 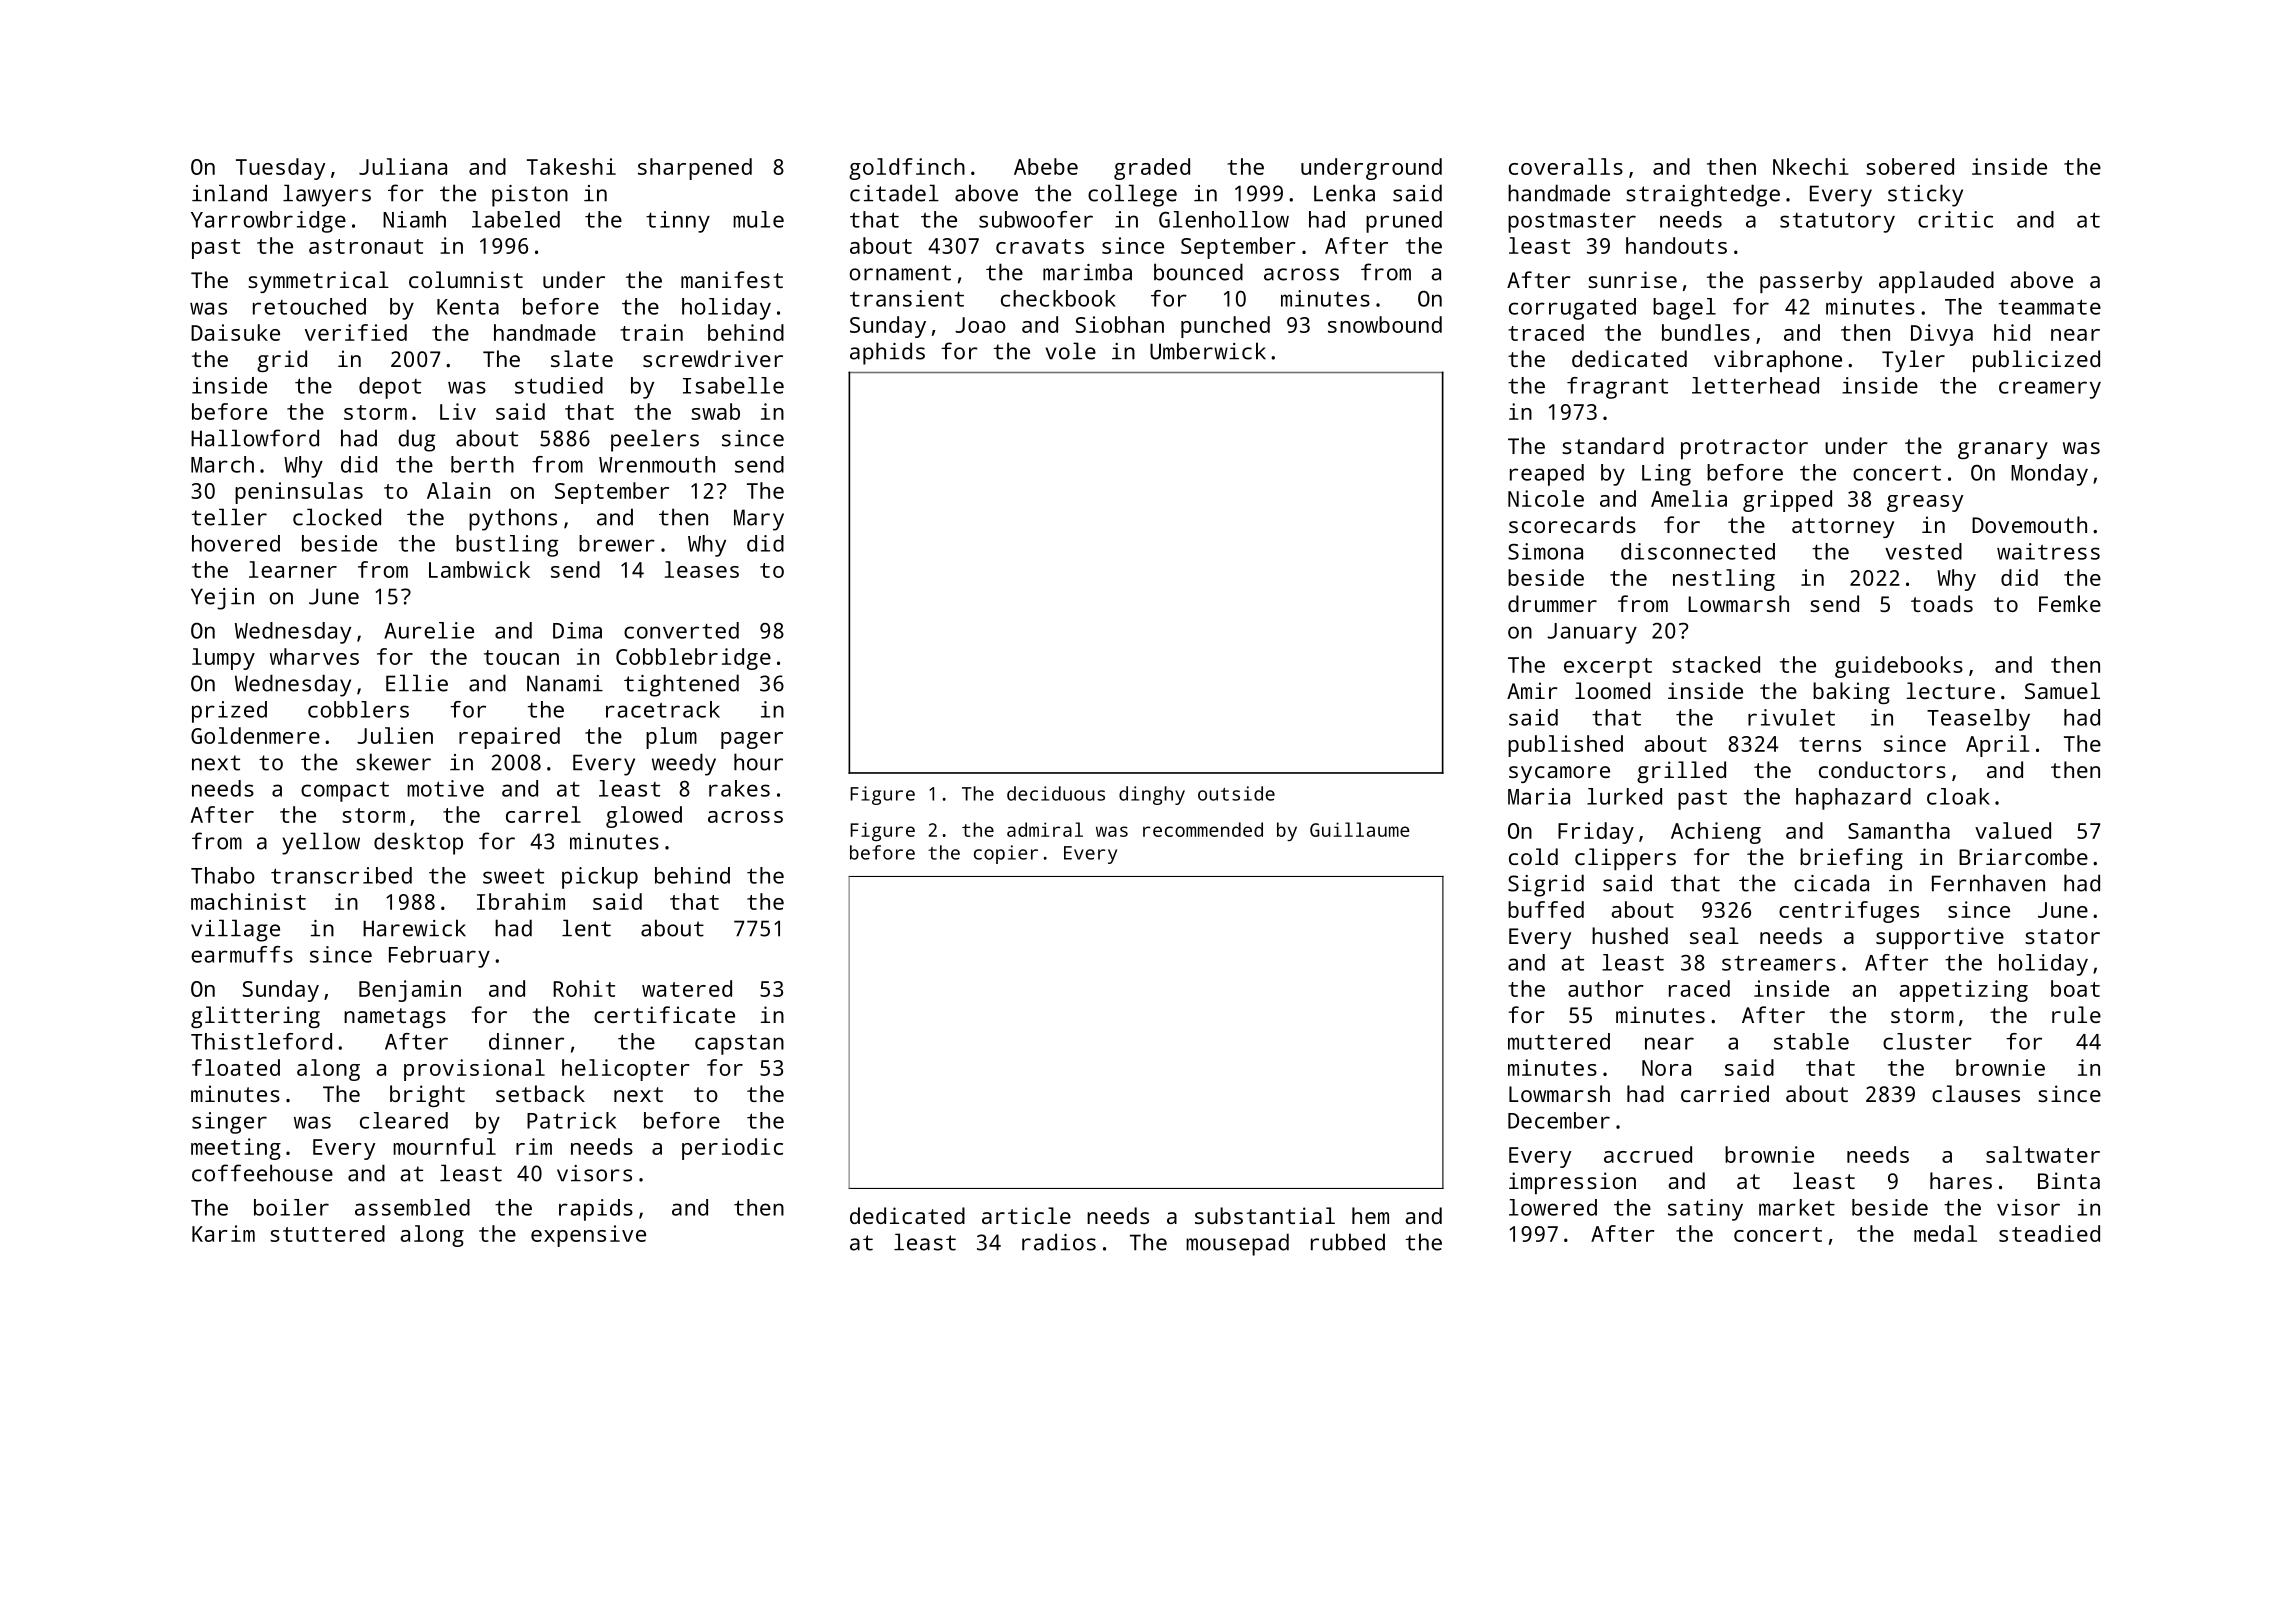 I want to click on seal, so click(x=1714, y=935).
